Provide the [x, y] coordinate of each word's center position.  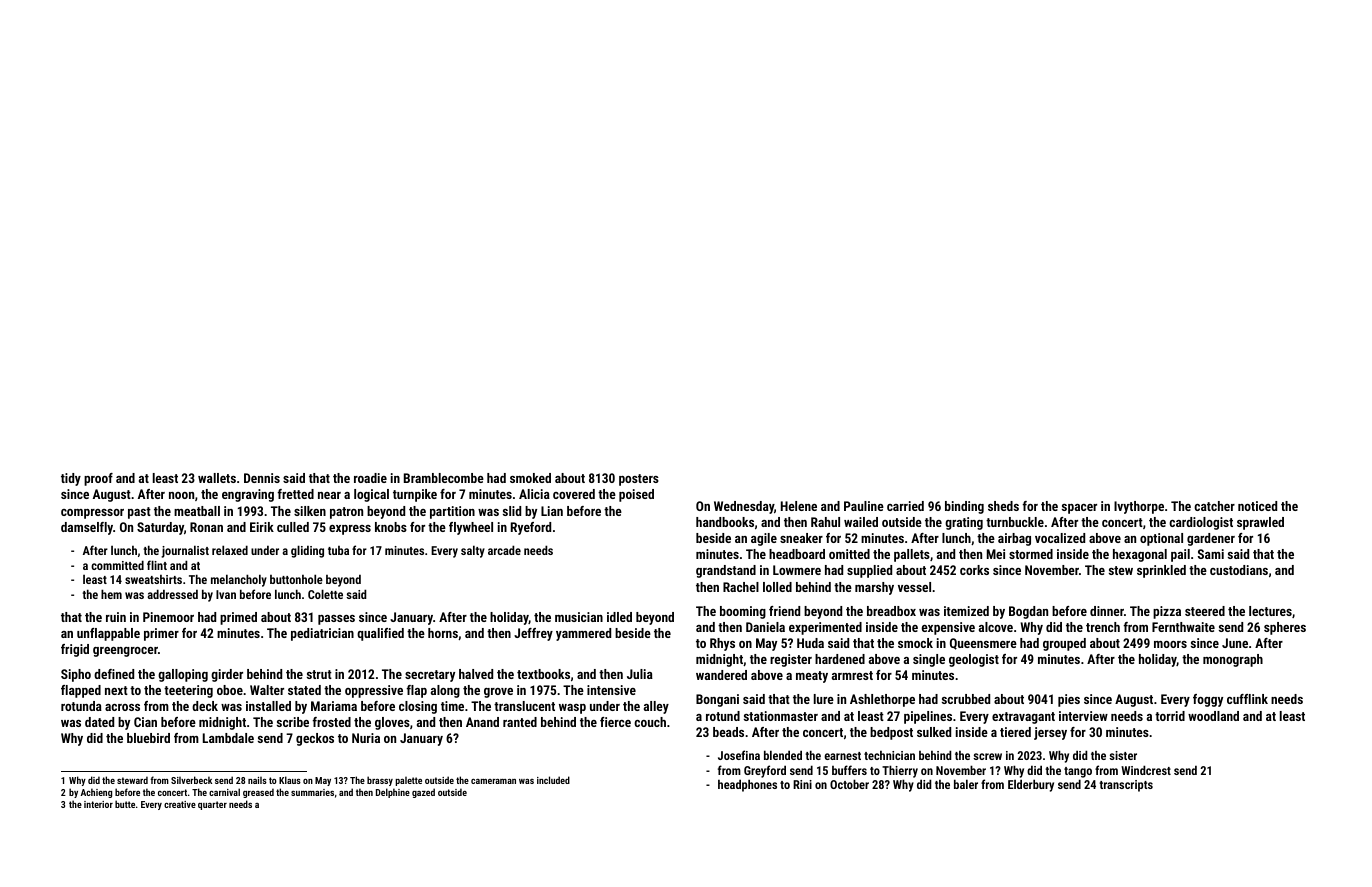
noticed [1257, 506]
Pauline [864, 506]
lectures [1270, 611]
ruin [116, 617]
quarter [212, 805]
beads [728, 732]
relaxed [230, 550]
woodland [1213, 716]
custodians [1239, 570]
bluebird [148, 738]
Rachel [741, 587]
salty [473, 551]
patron [346, 513]
